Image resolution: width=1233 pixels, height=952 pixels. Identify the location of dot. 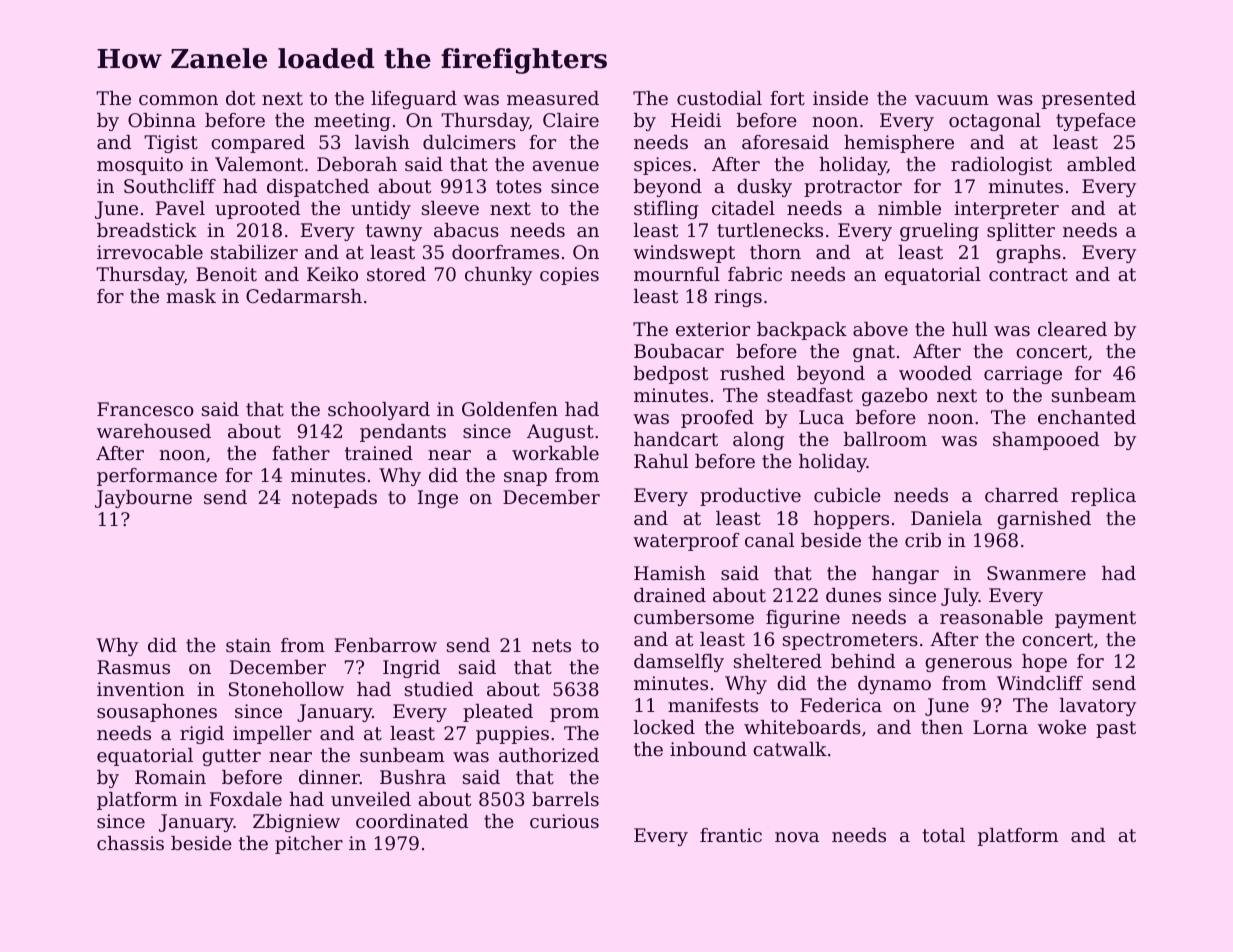
(240, 98).
